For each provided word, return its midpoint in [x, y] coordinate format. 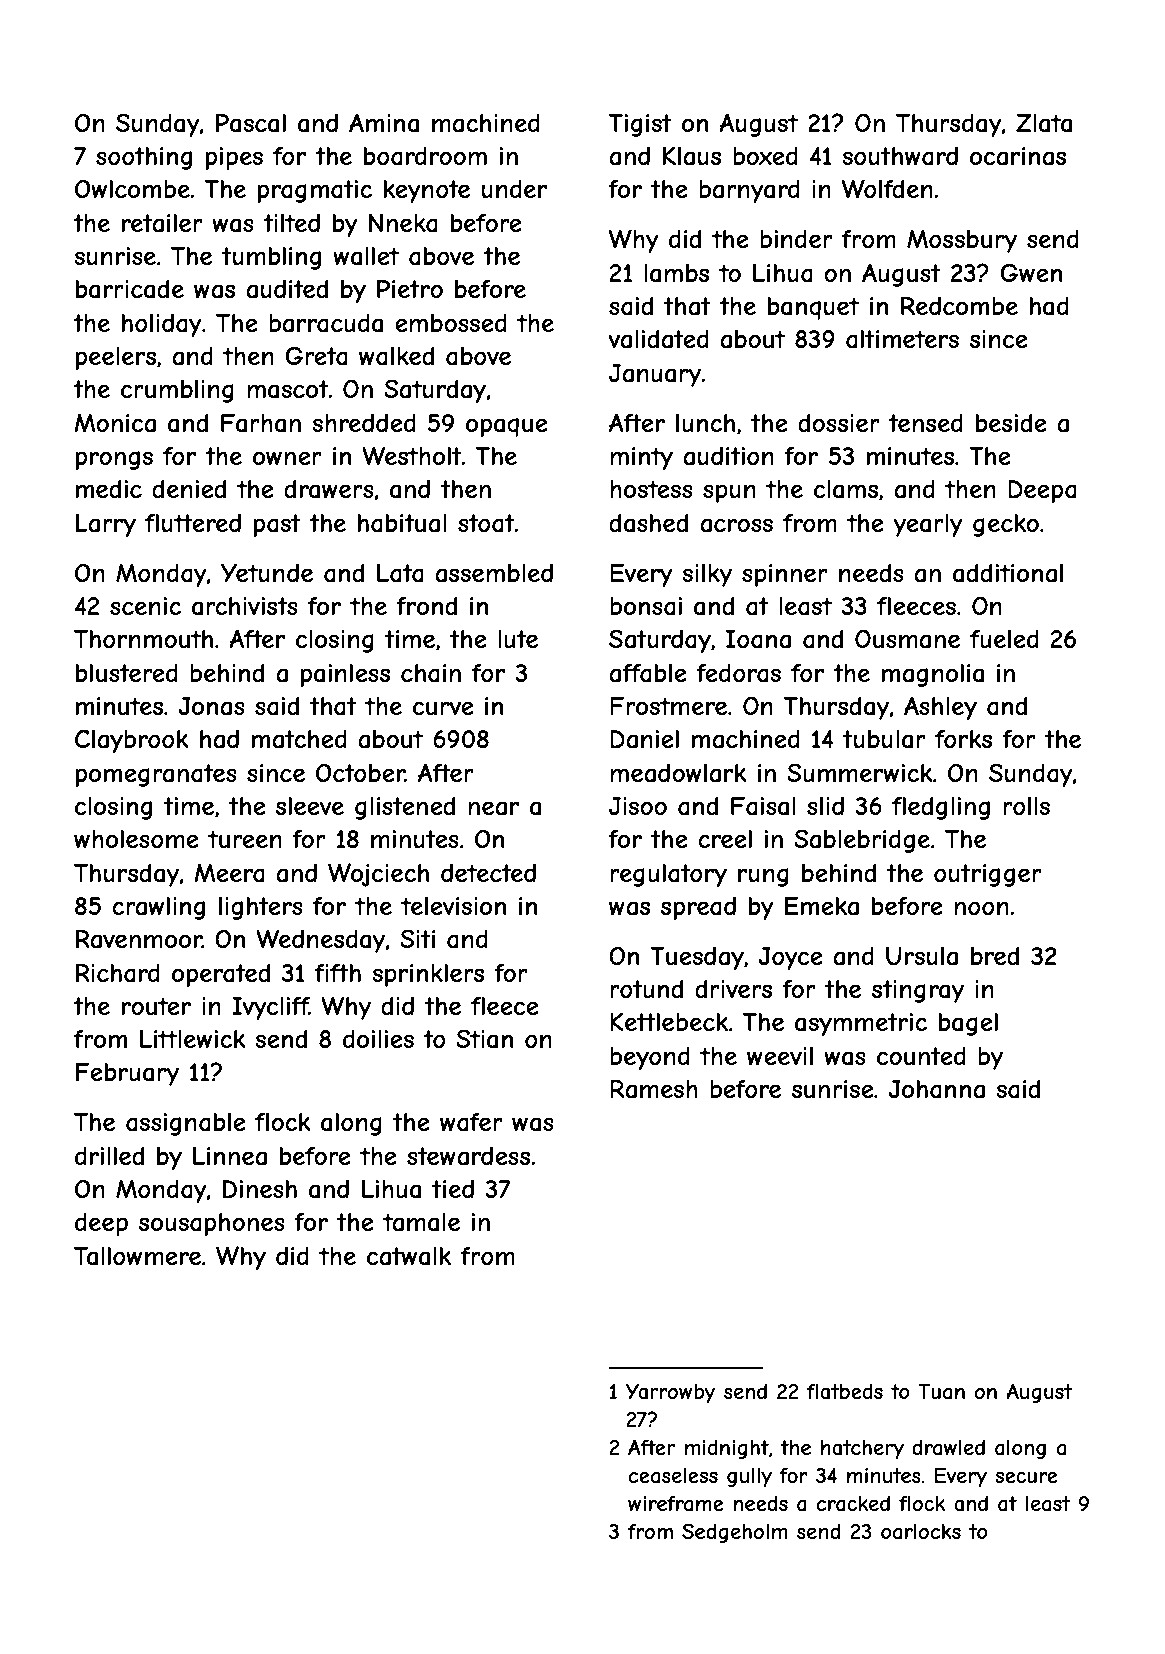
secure [1026, 1477]
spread [698, 908]
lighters [261, 908]
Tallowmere [137, 1256]
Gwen [1031, 272]
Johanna [937, 1089]
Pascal [251, 123]
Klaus [692, 156]
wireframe [675, 1504]
